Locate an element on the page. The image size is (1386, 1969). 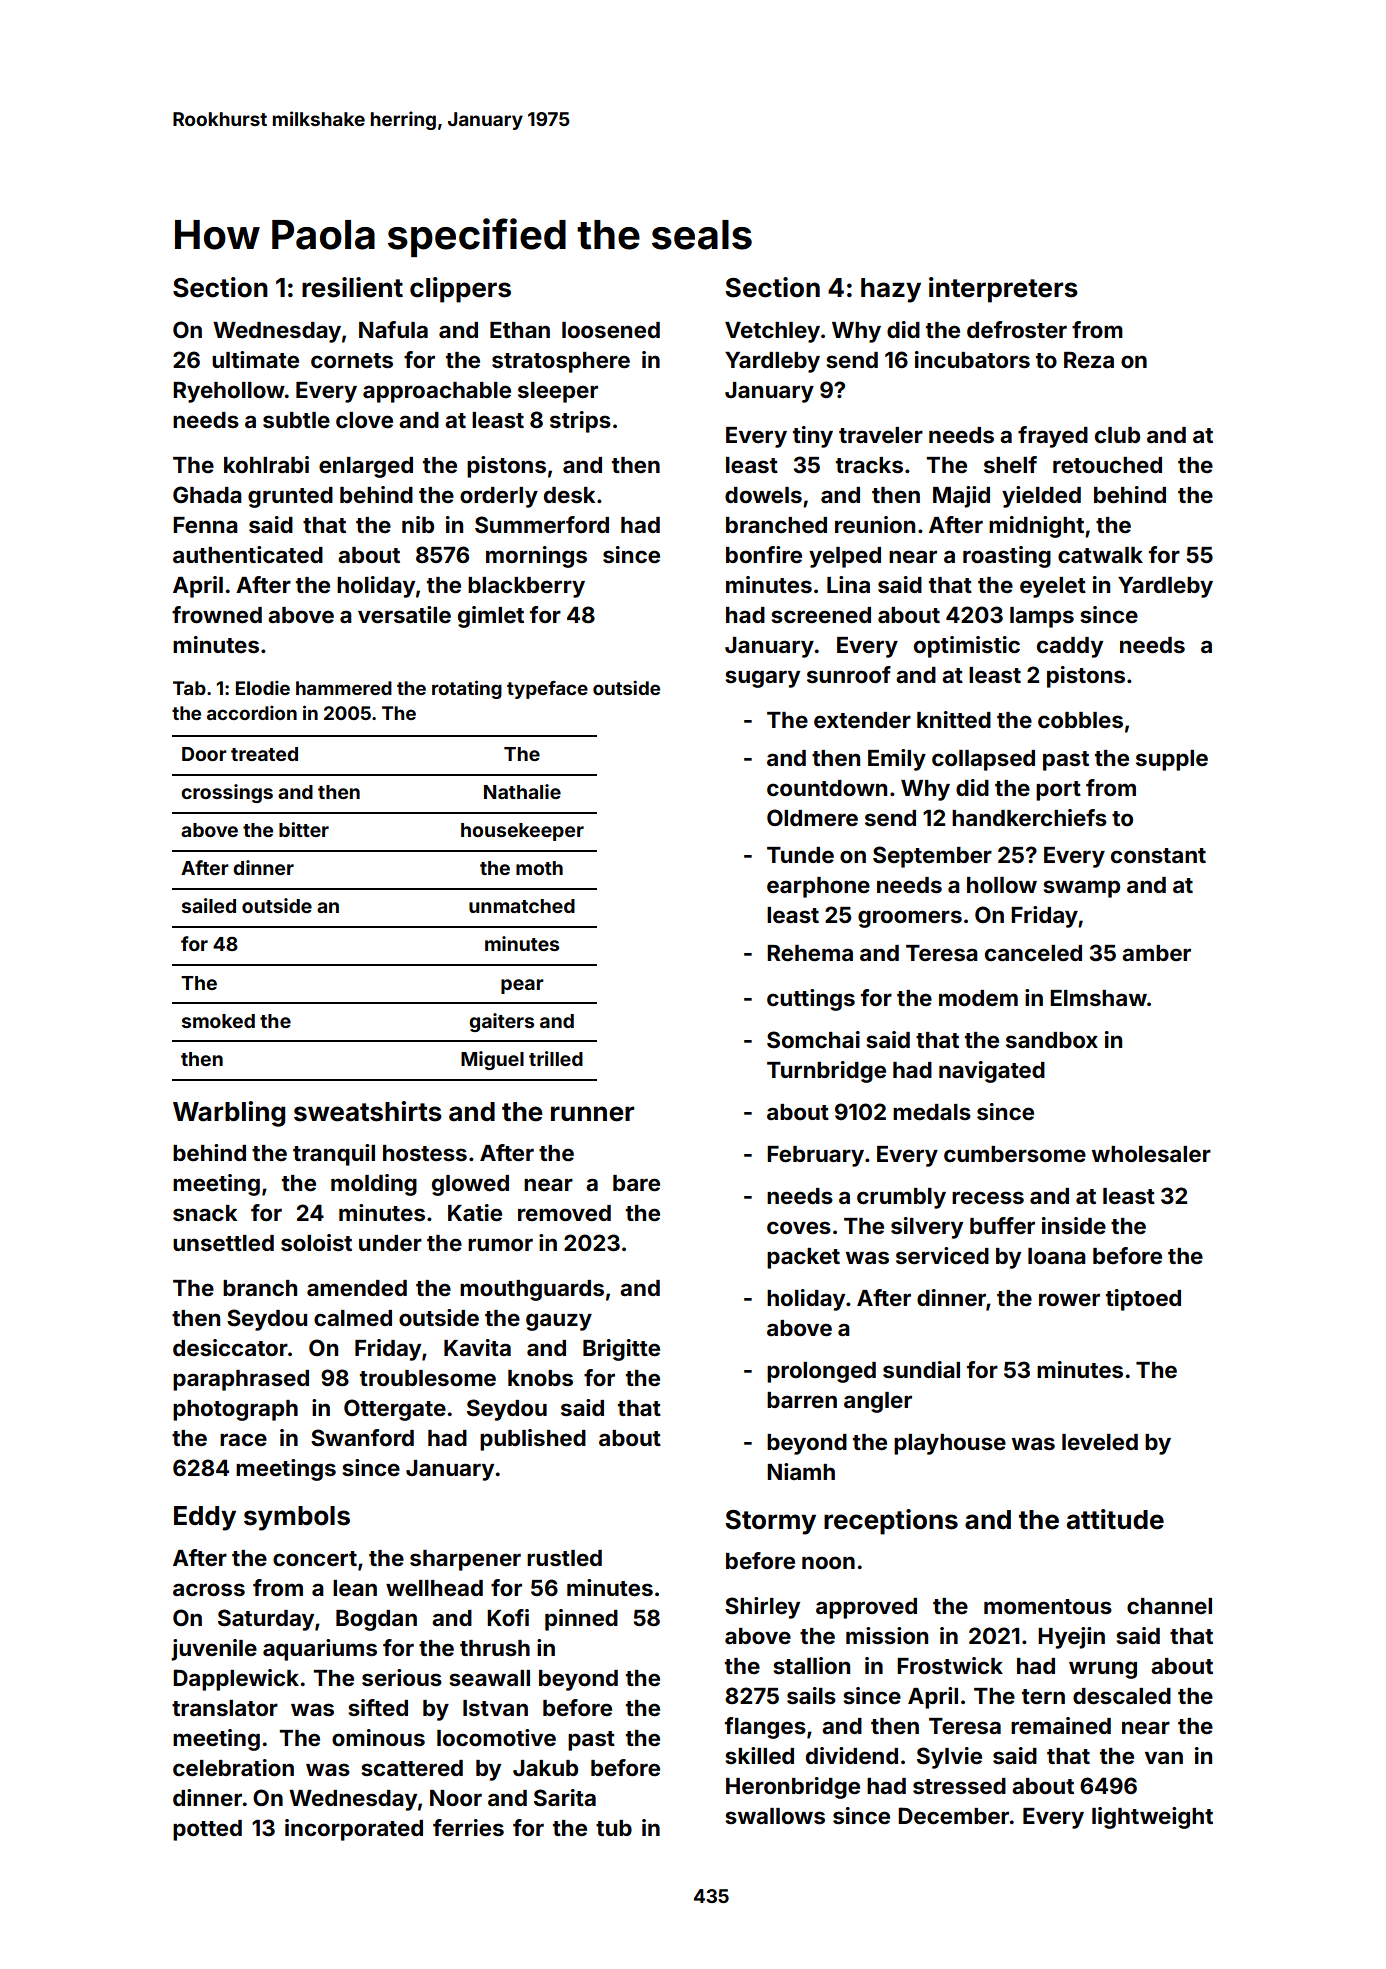
Majid is located at coordinates (961, 497).
